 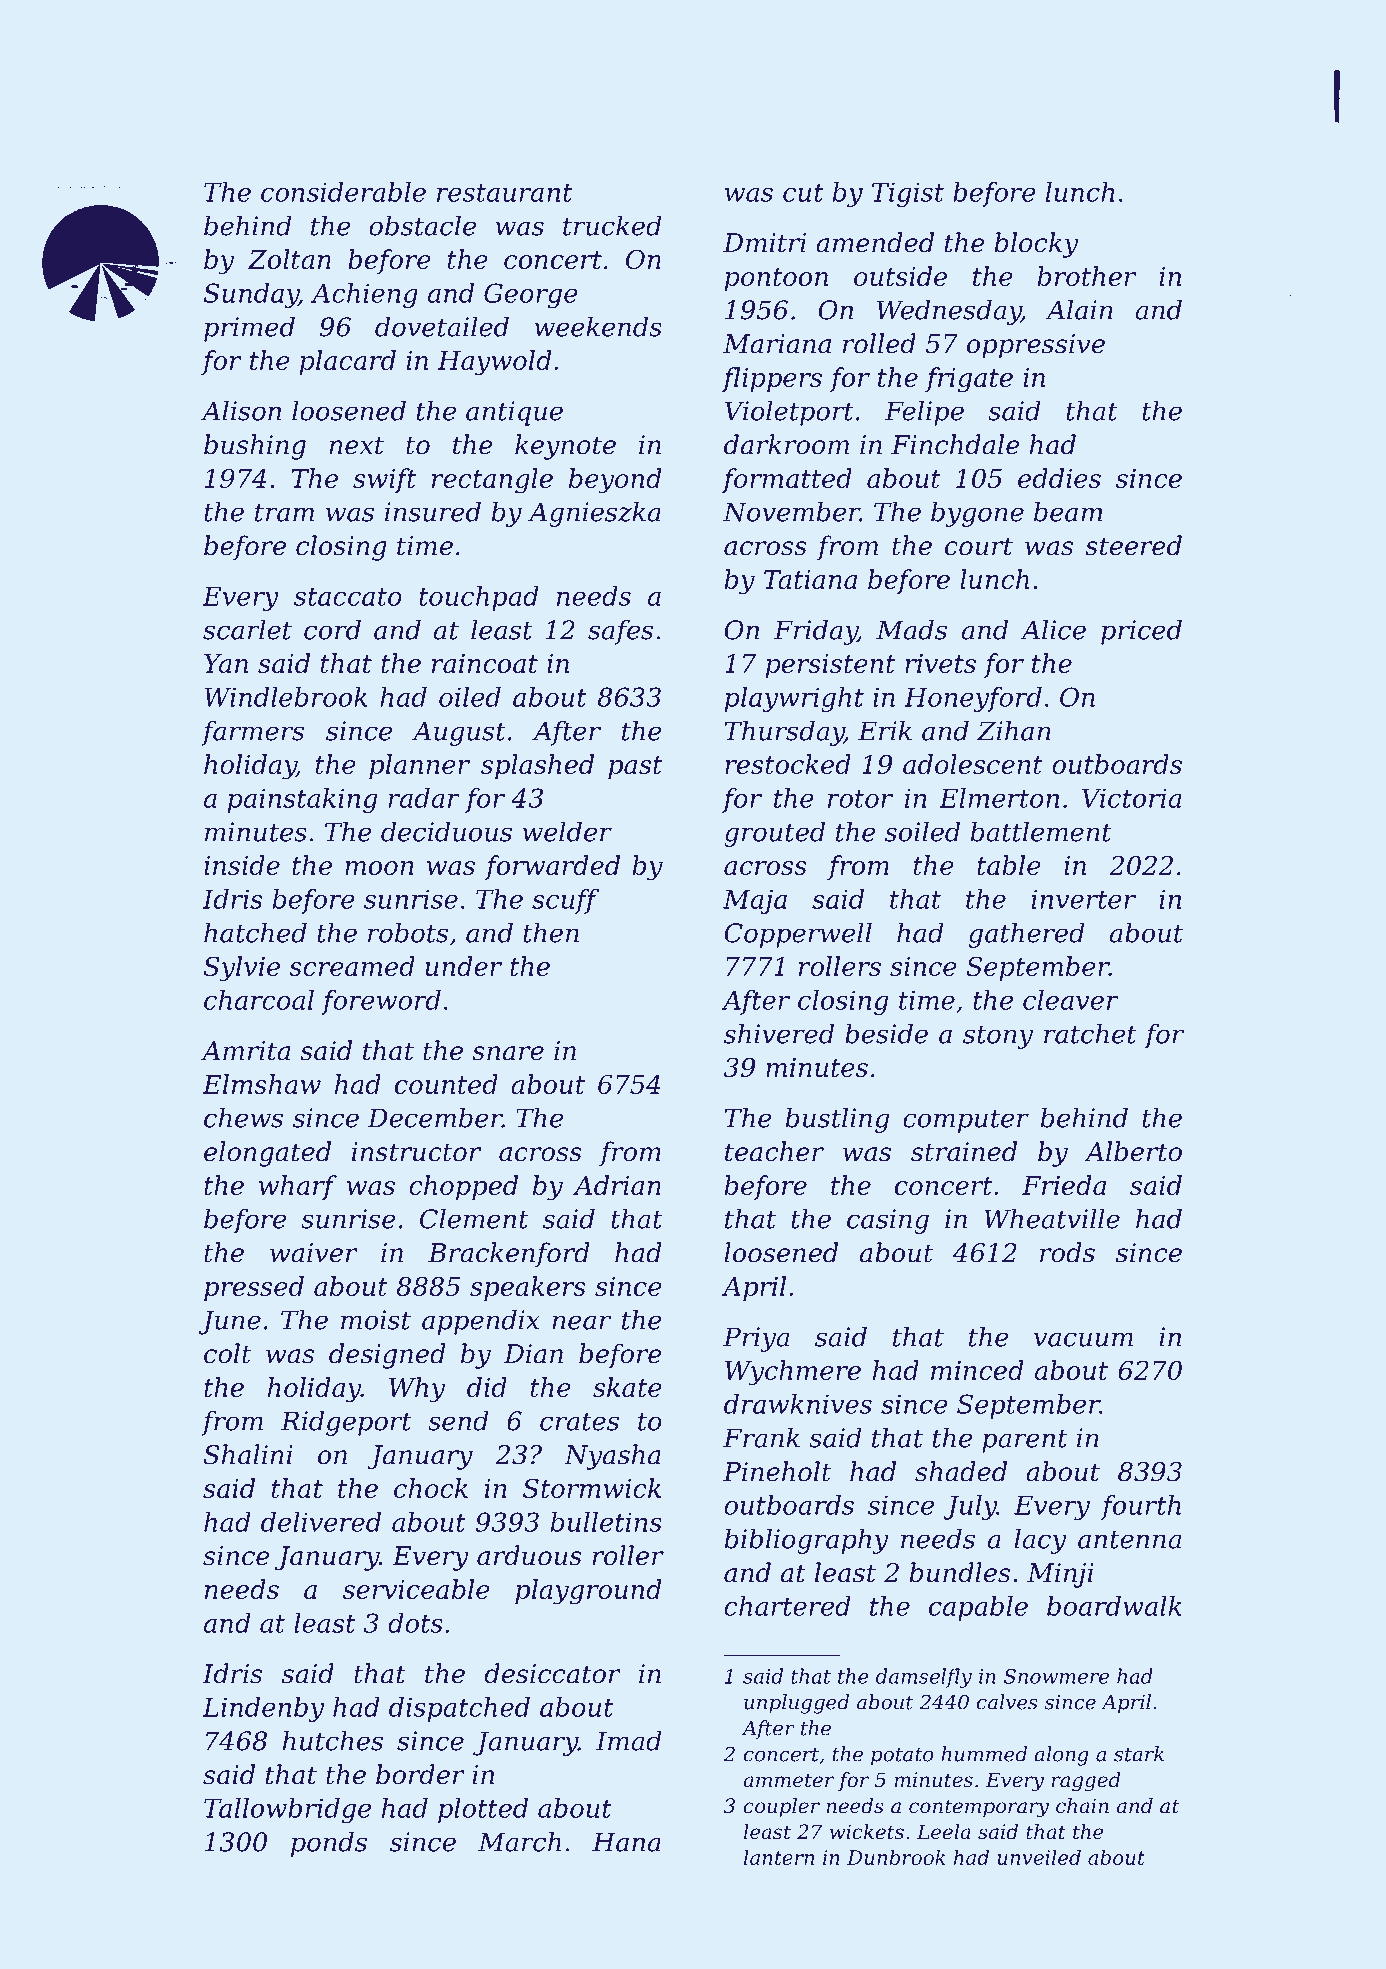 What do you see at coordinates (1132, 798) in the screenshot?
I see `Victoria` at bounding box center [1132, 798].
